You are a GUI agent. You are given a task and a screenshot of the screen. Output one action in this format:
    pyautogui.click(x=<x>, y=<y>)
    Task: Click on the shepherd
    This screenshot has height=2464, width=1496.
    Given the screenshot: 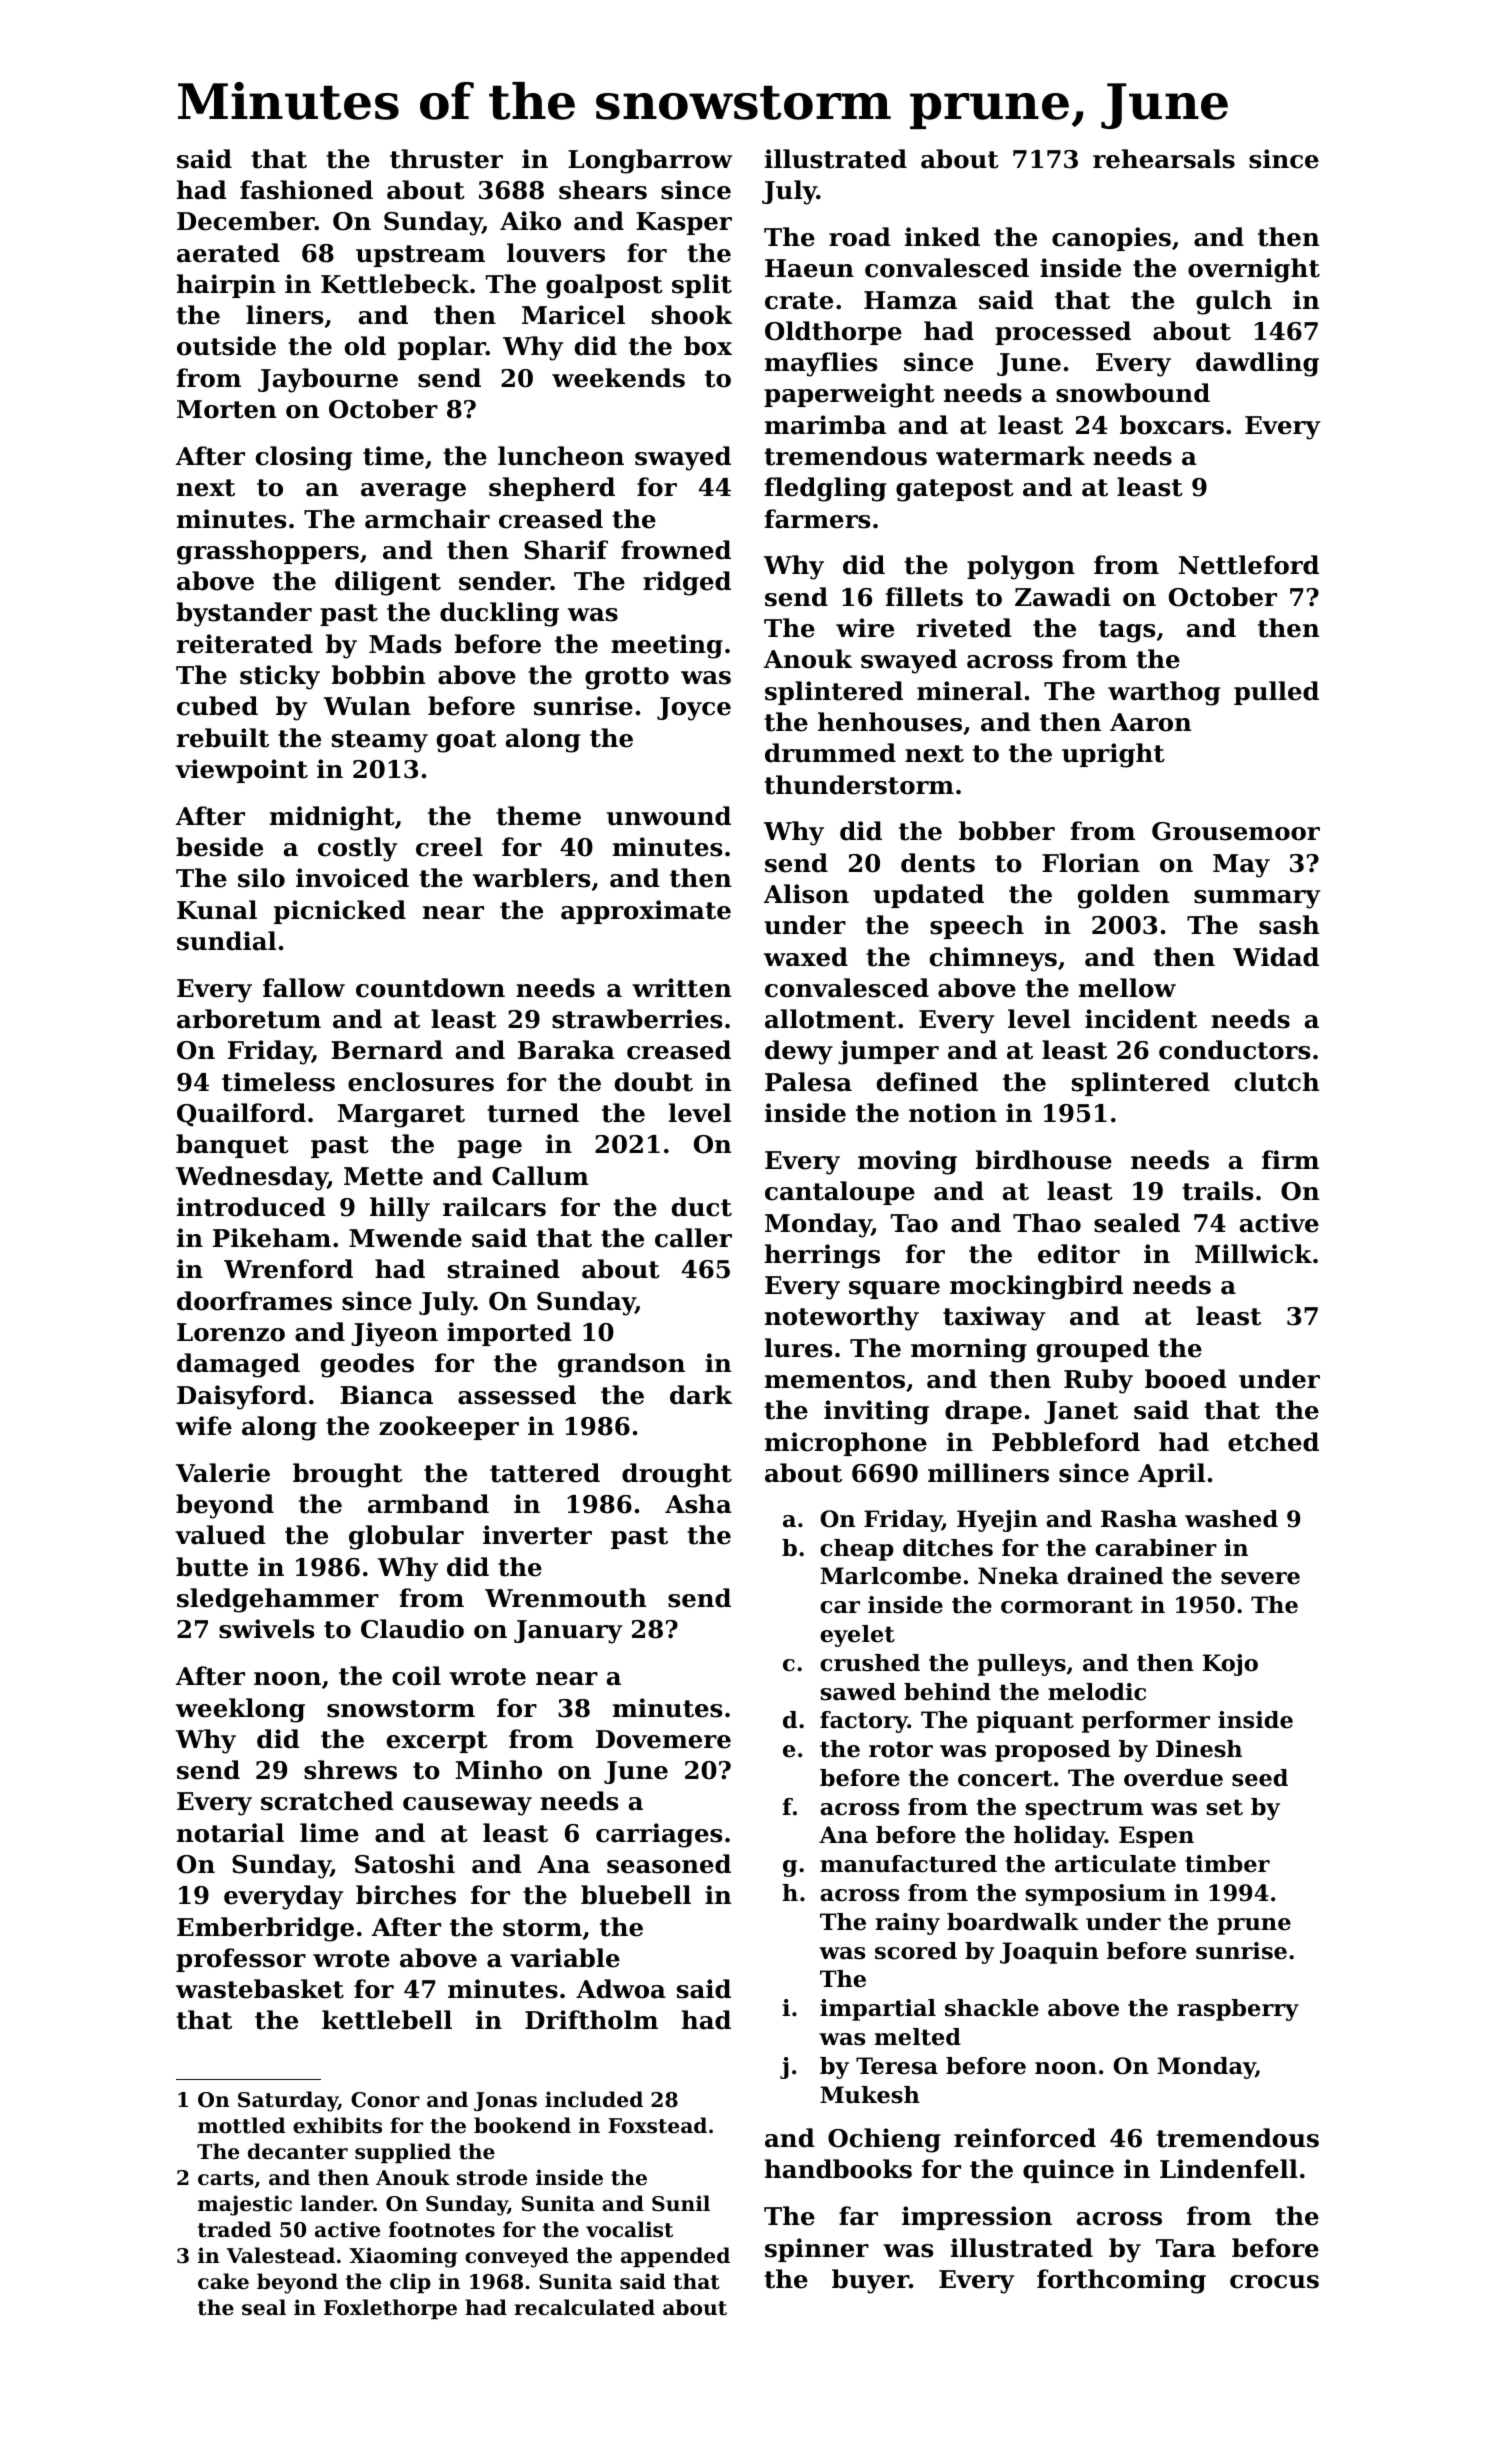 What is the action you would take?
    pyautogui.click(x=552, y=489)
